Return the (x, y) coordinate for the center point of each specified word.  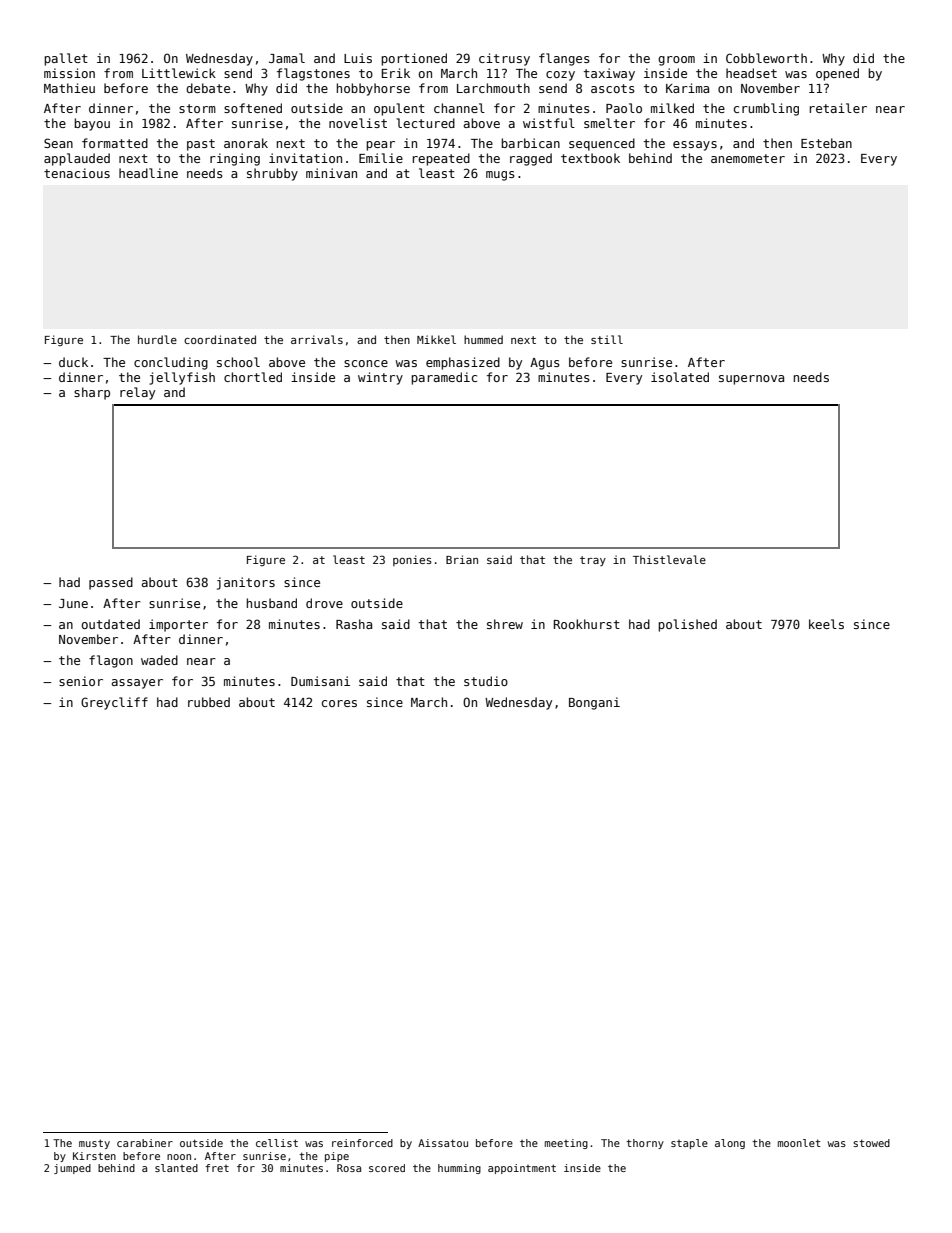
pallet (66, 59)
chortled (253, 377)
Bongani (594, 703)
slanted (176, 1168)
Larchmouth (493, 88)
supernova (751, 380)
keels (826, 624)
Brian (462, 559)
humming (459, 1169)
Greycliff (114, 703)
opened (837, 74)
